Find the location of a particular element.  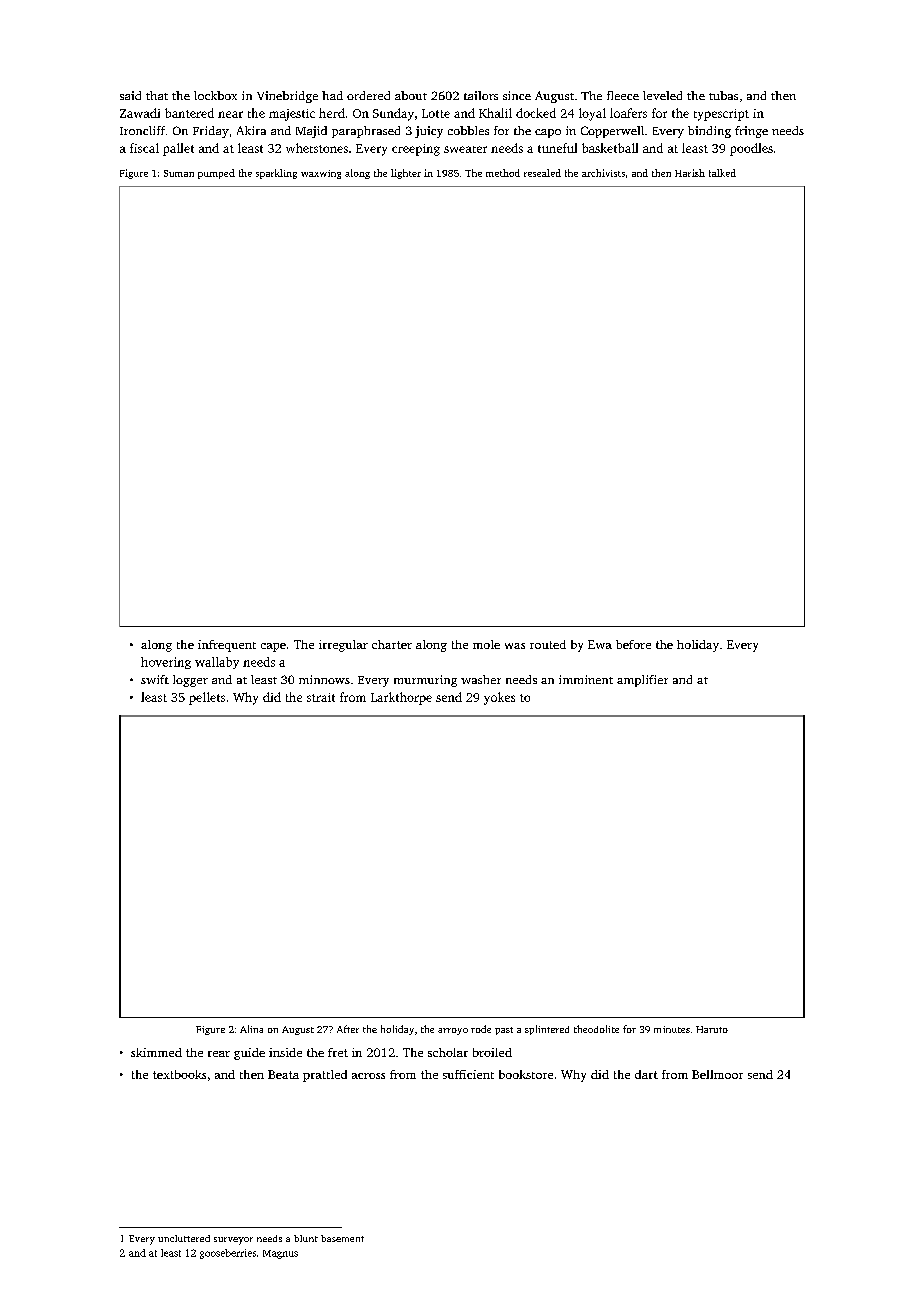

tubas is located at coordinates (723, 95).
